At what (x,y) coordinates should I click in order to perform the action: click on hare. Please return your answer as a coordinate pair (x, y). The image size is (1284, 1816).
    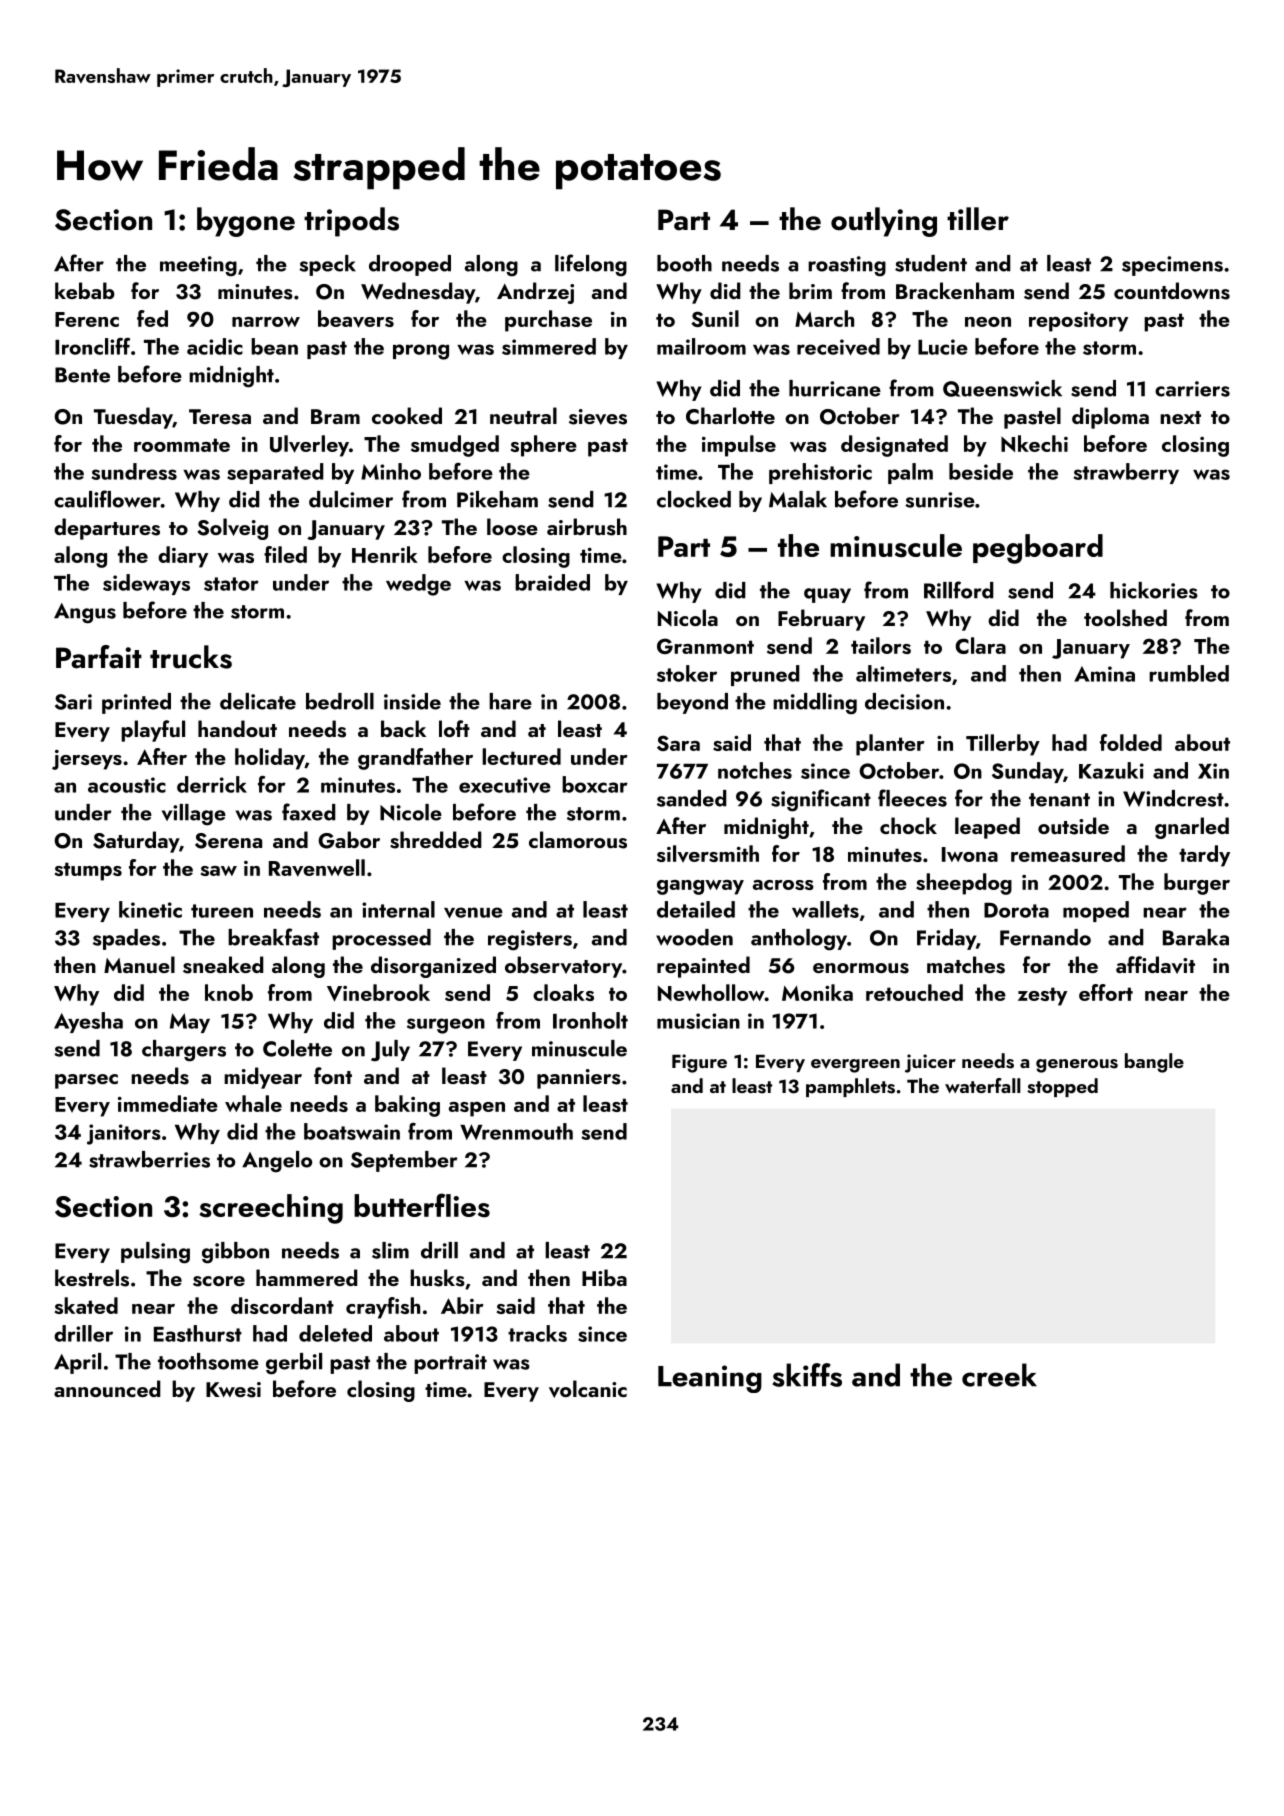
    Looking at the image, I should click on (510, 701).
